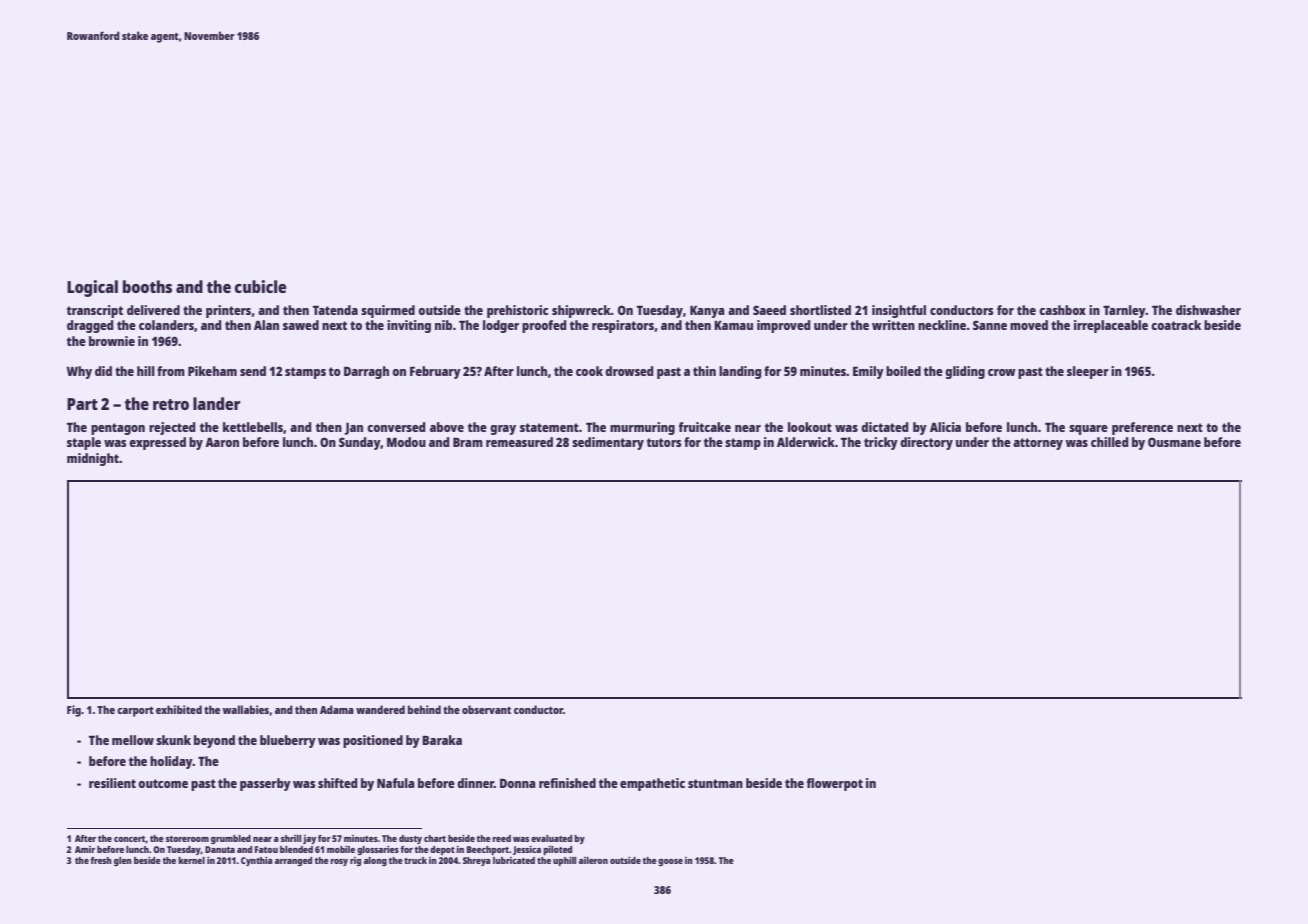  What do you see at coordinates (353, 429) in the screenshot?
I see `Jan` at bounding box center [353, 429].
